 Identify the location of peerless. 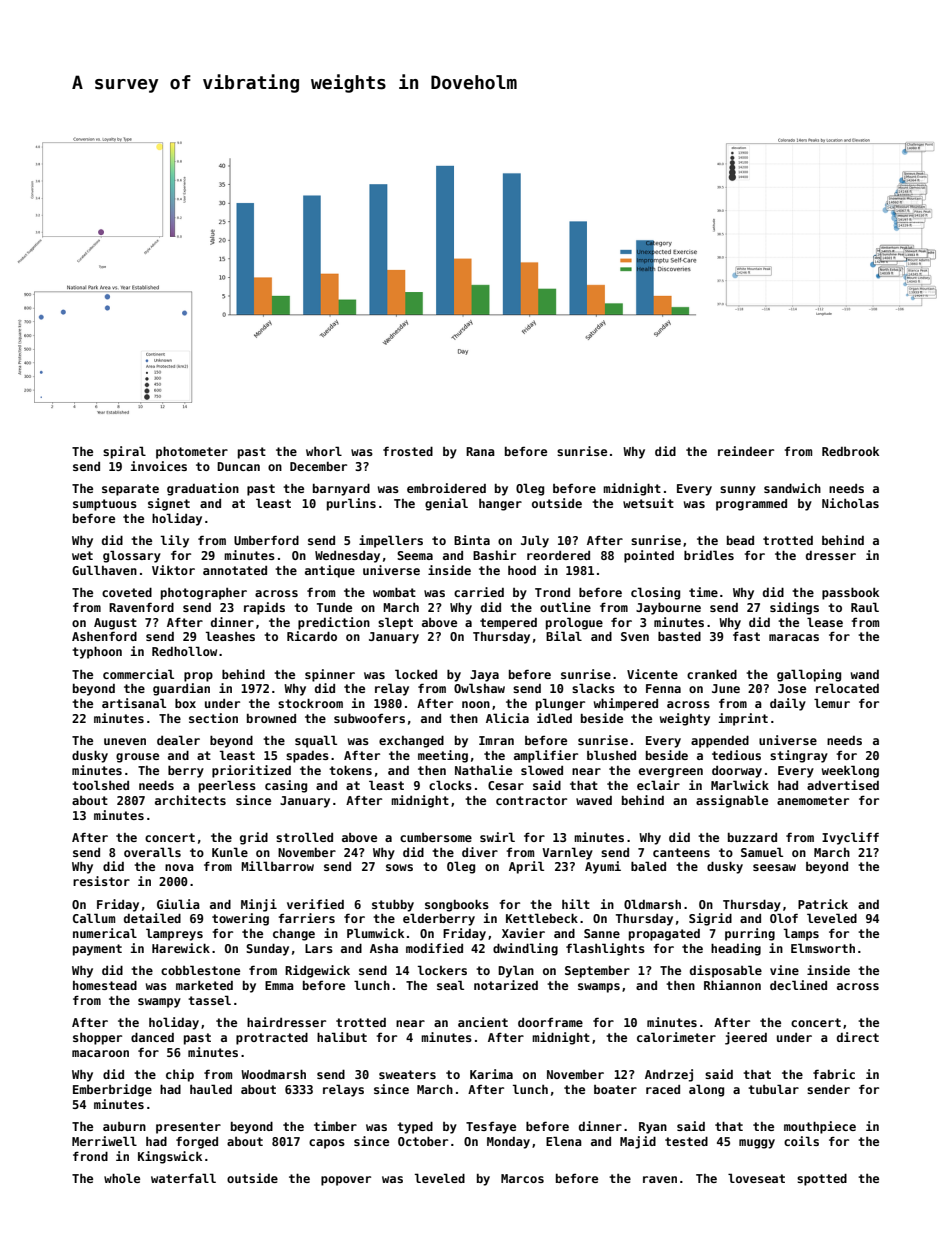
(227, 786).
